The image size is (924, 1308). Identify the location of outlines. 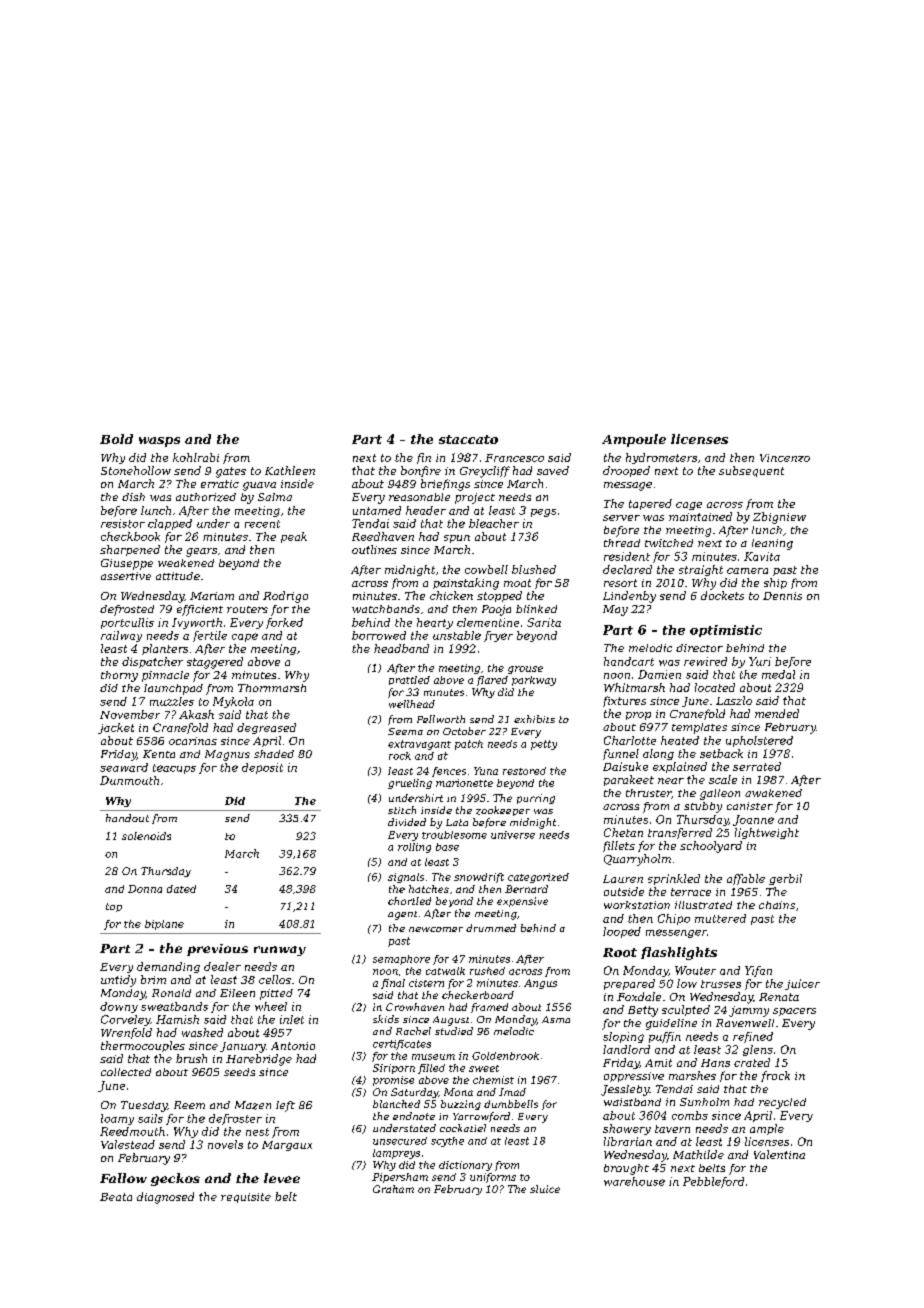
(374, 549).
